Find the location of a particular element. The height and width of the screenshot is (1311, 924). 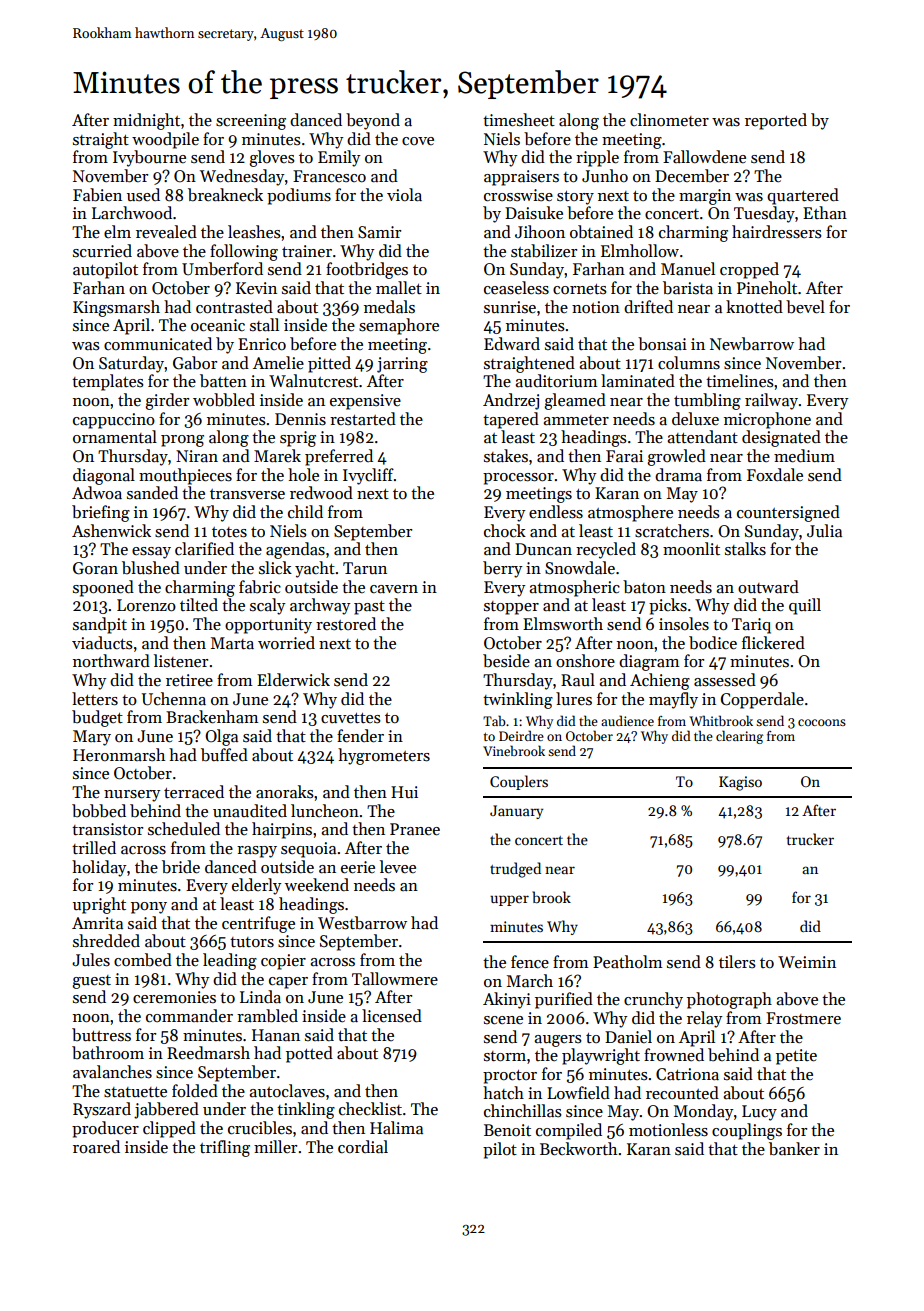

levee is located at coordinates (398, 867).
